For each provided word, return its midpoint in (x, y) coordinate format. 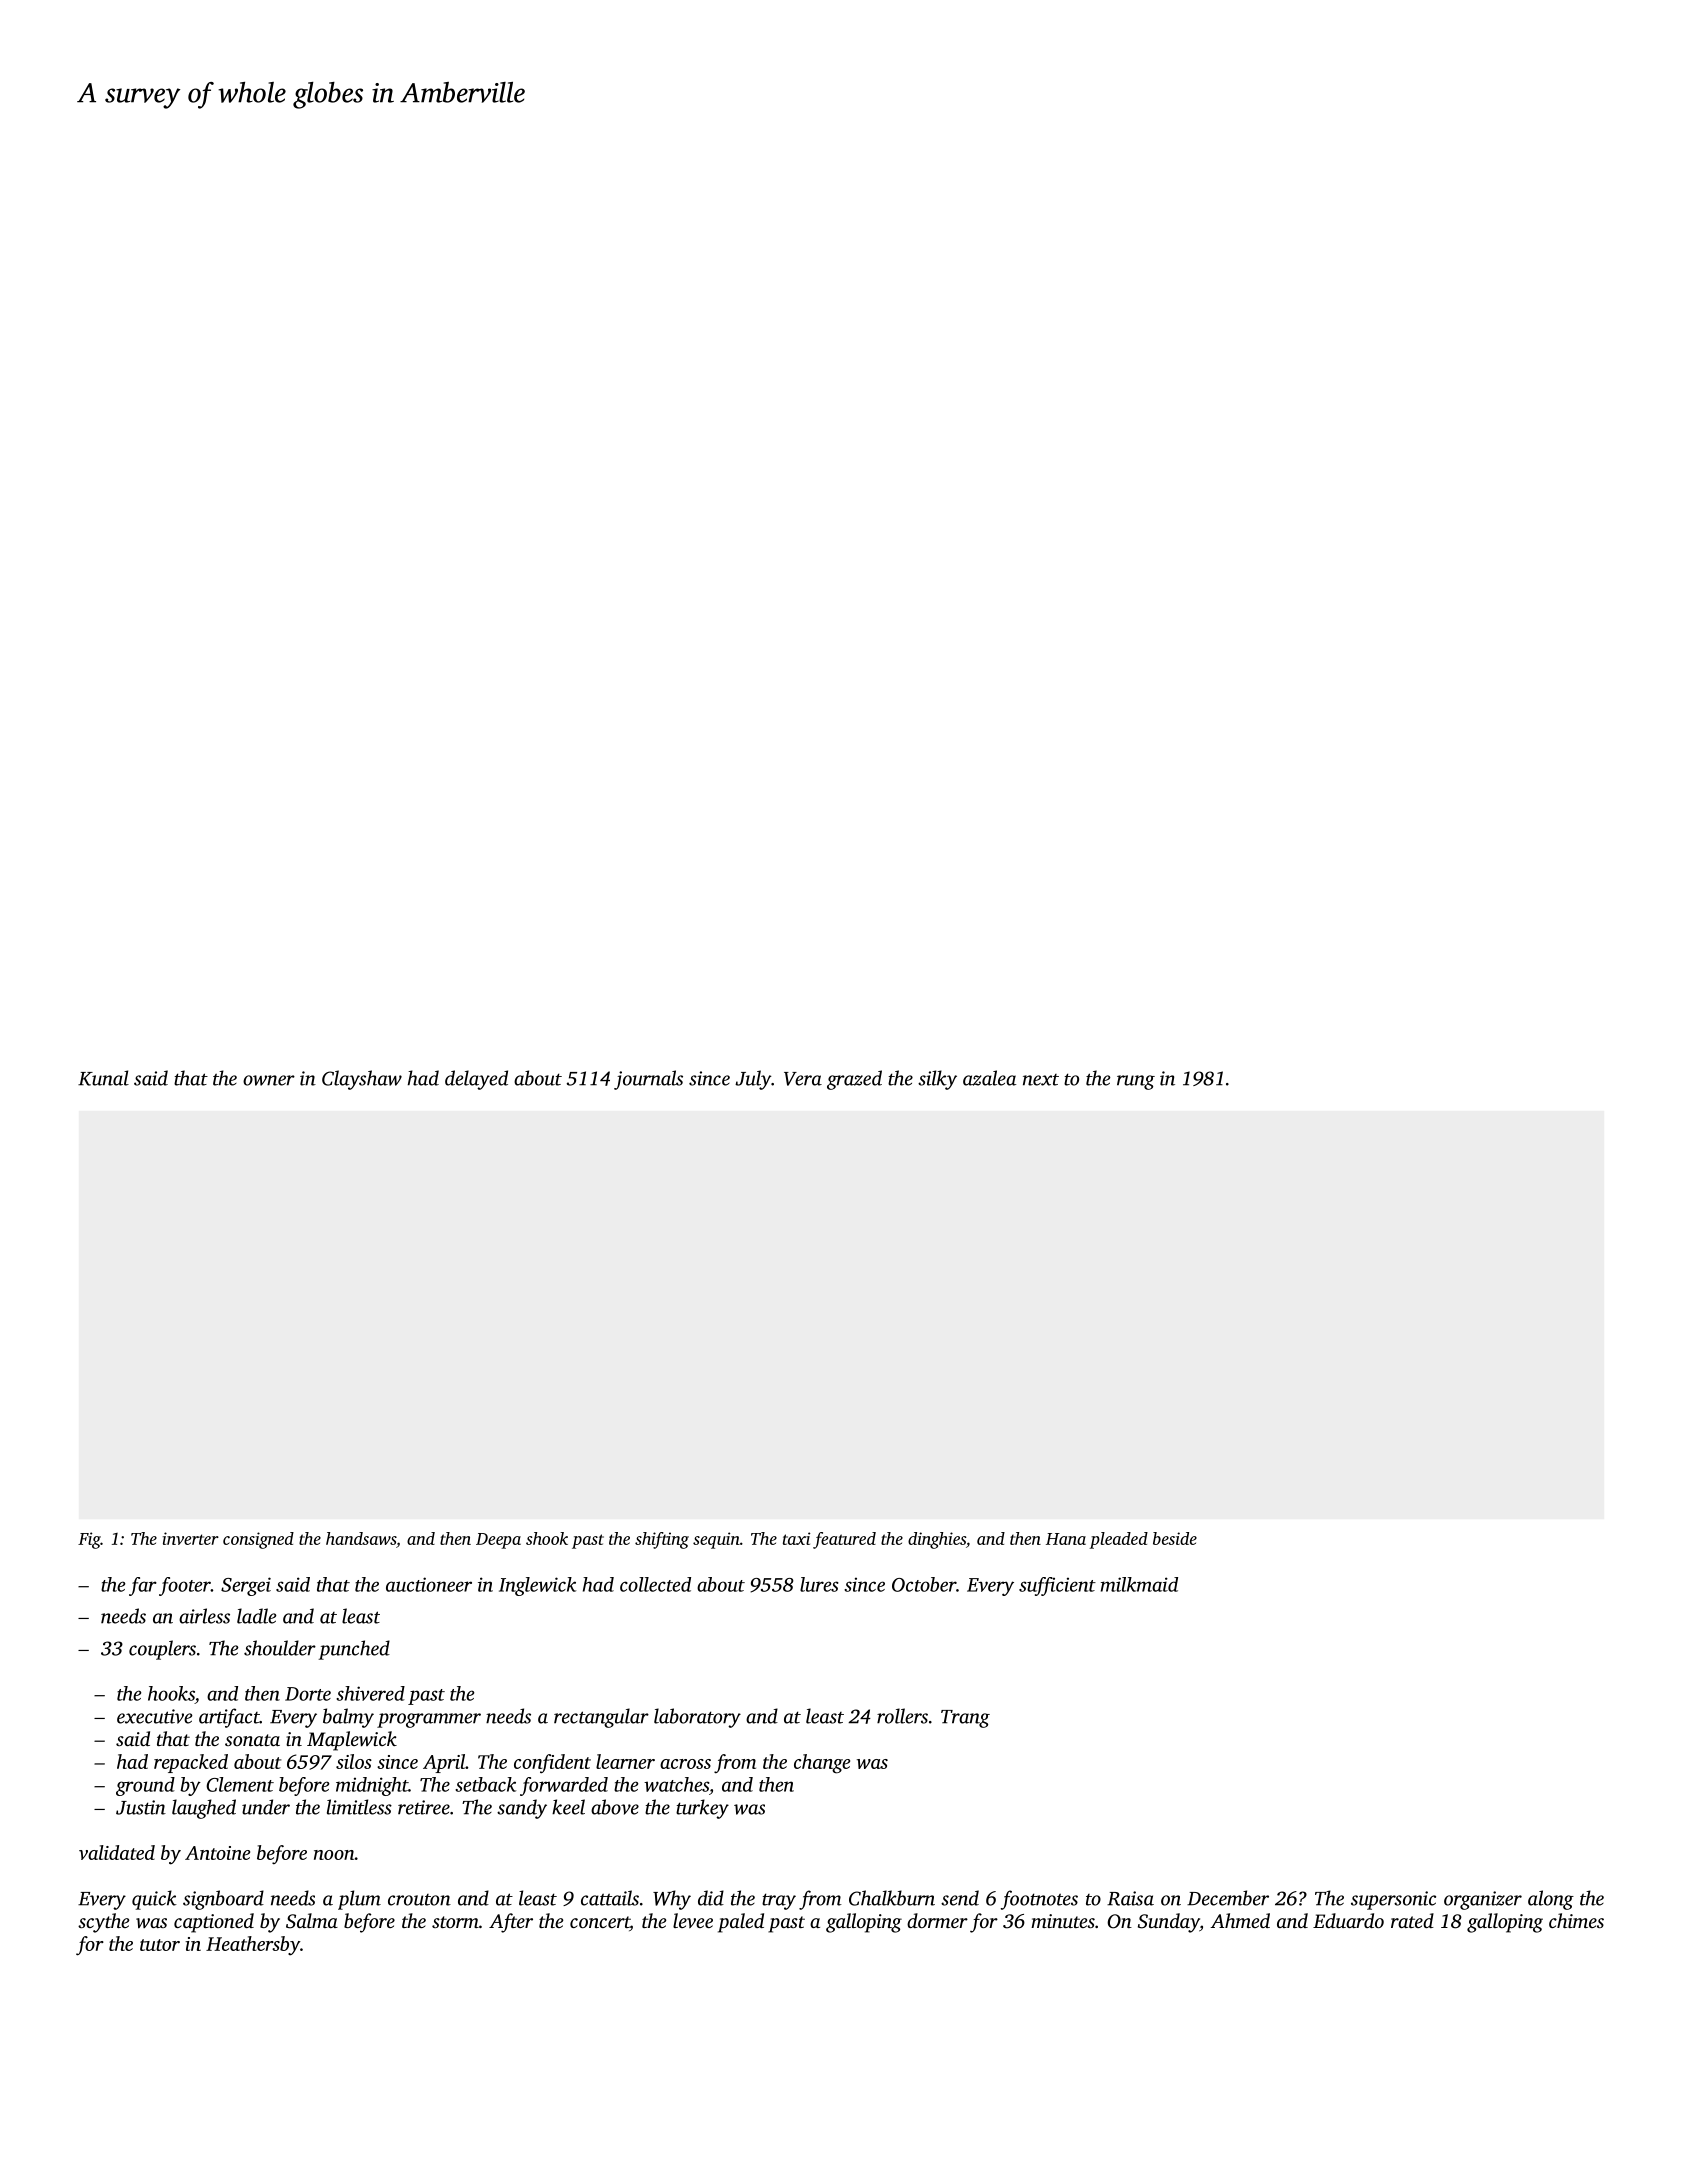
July (753, 1080)
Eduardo (1348, 1920)
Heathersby (253, 1946)
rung (1136, 1082)
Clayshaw (362, 1080)
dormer (937, 1920)
